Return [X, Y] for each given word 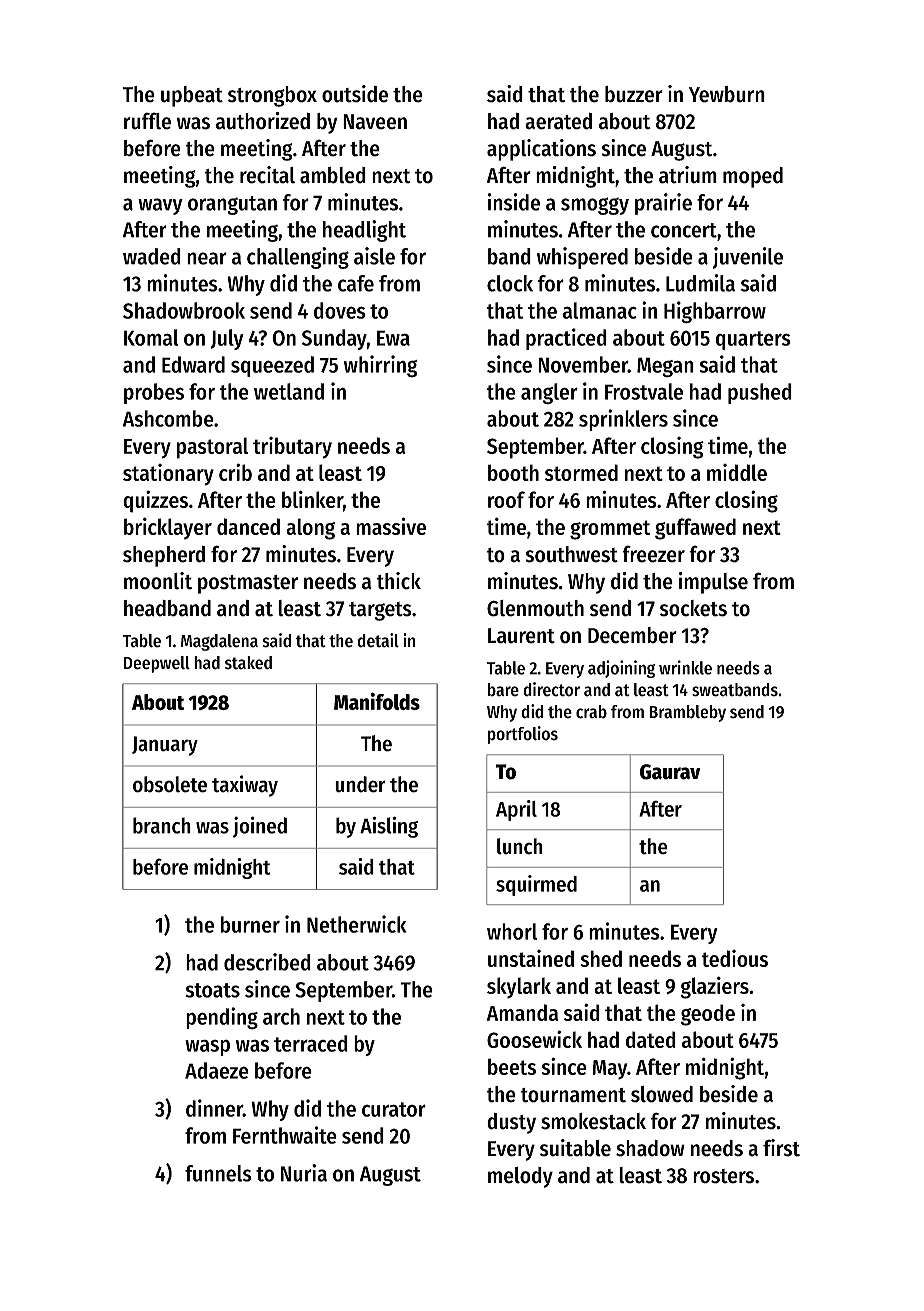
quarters [753, 340]
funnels [218, 1173]
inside [514, 202]
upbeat [192, 96]
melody [520, 1177]
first [781, 1148]
